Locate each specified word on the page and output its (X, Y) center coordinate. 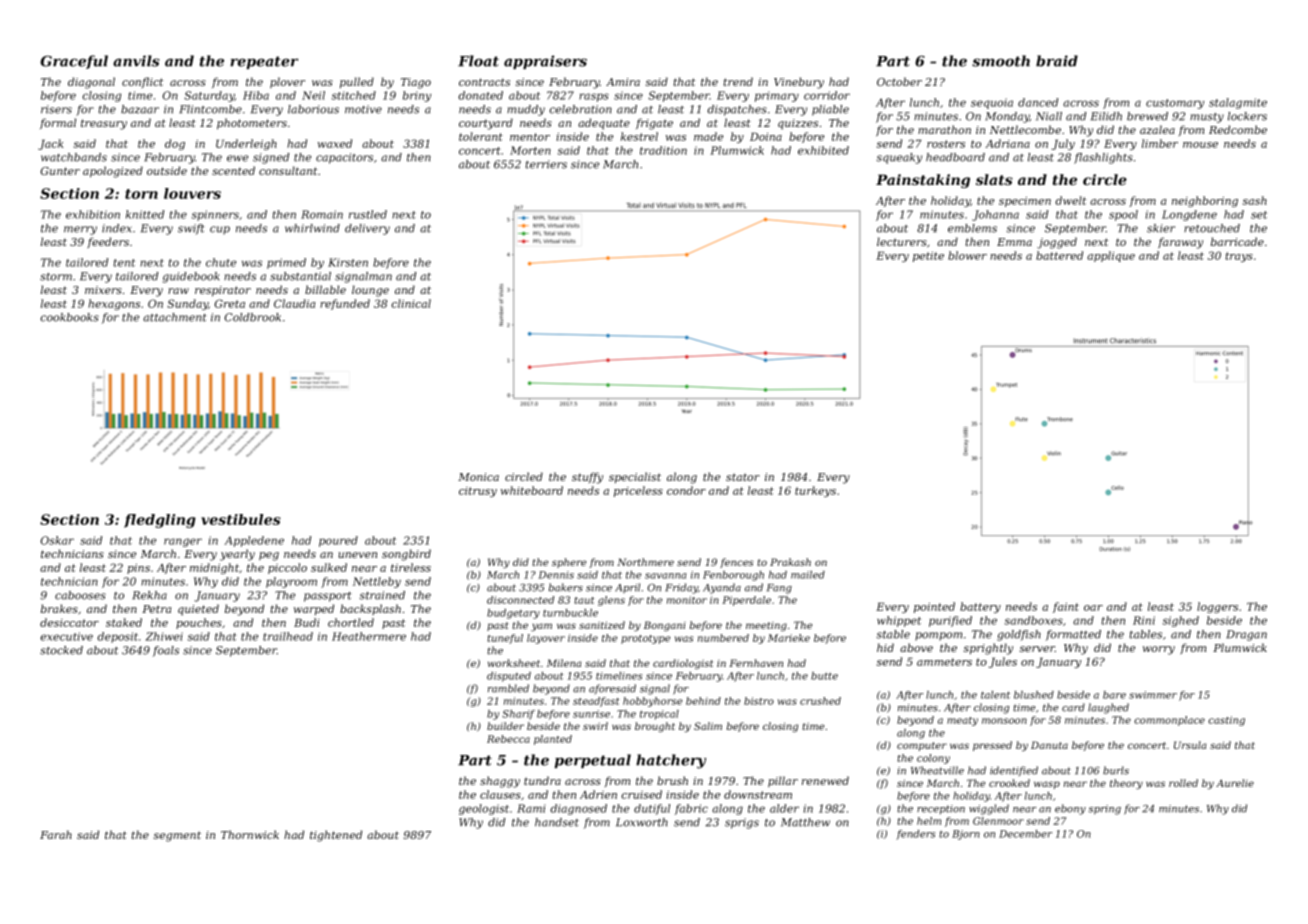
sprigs (742, 823)
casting (1226, 721)
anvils (136, 61)
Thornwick (250, 834)
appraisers (545, 62)
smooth (1001, 61)
